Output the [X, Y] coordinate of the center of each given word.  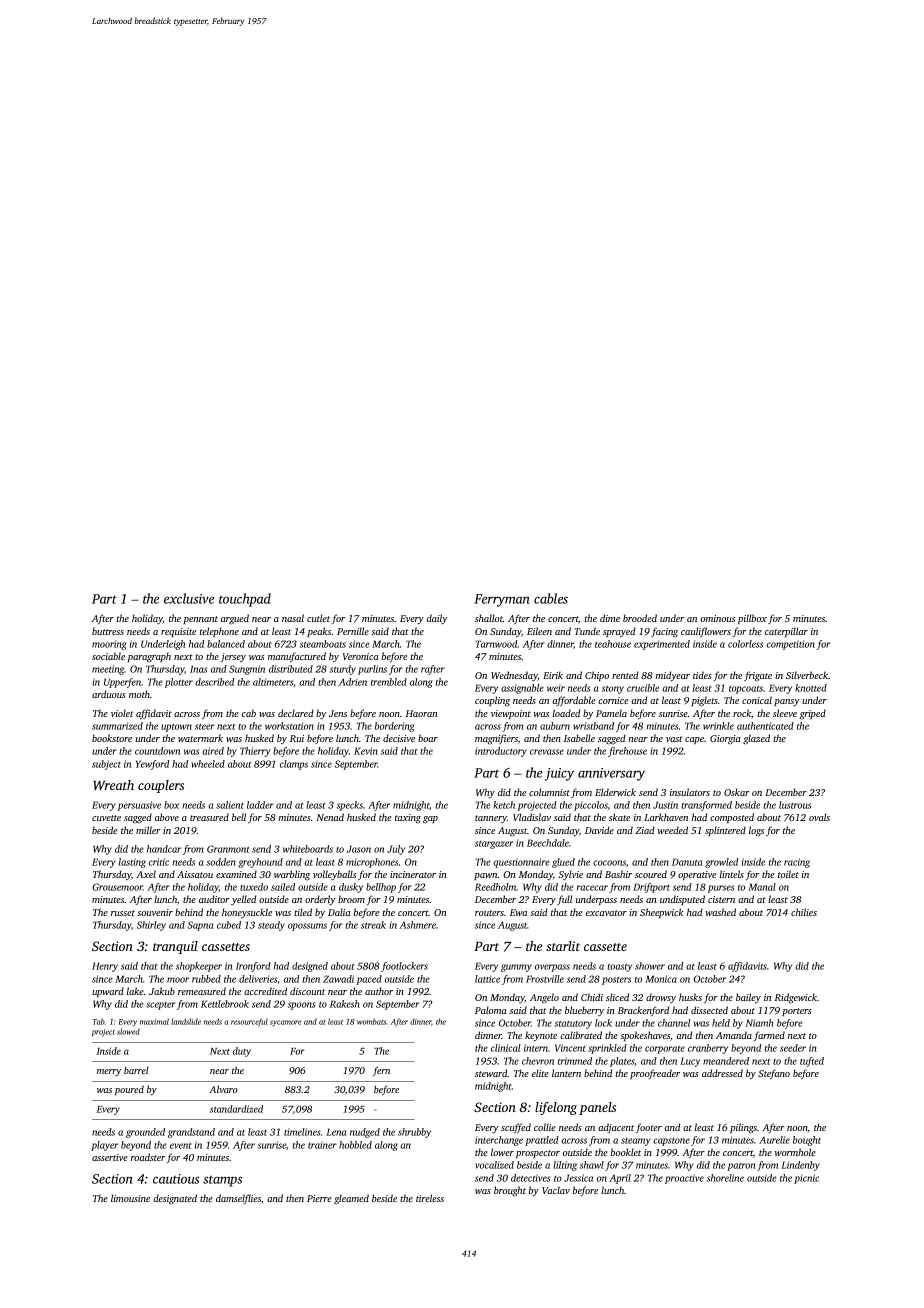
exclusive [189, 598]
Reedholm [495, 887]
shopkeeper [199, 967]
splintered [725, 831]
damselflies [238, 1199]
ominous [717, 618]
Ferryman [502, 600]
